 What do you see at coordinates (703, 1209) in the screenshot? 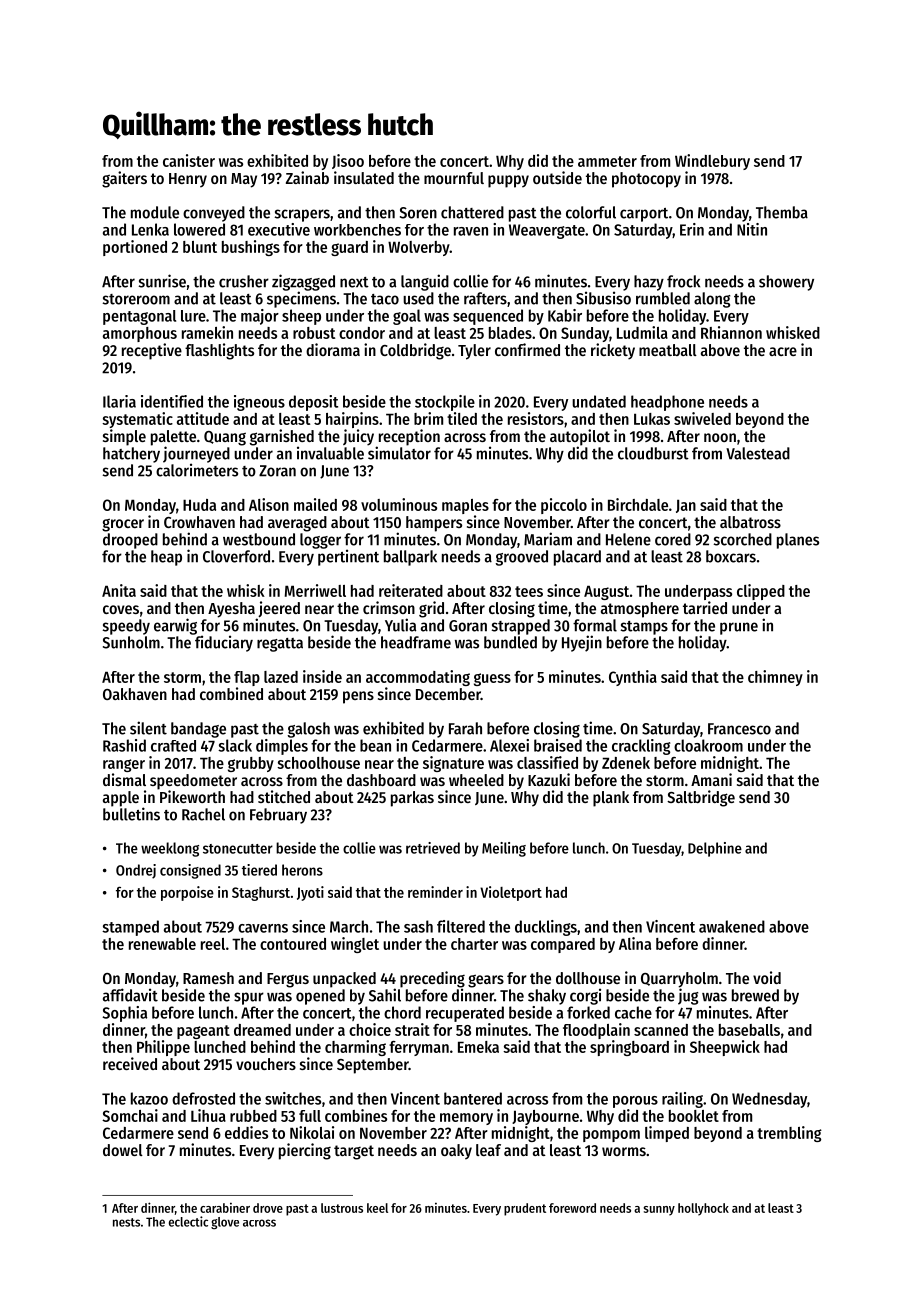
I see `hollyhock` at bounding box center [703, 1209].
